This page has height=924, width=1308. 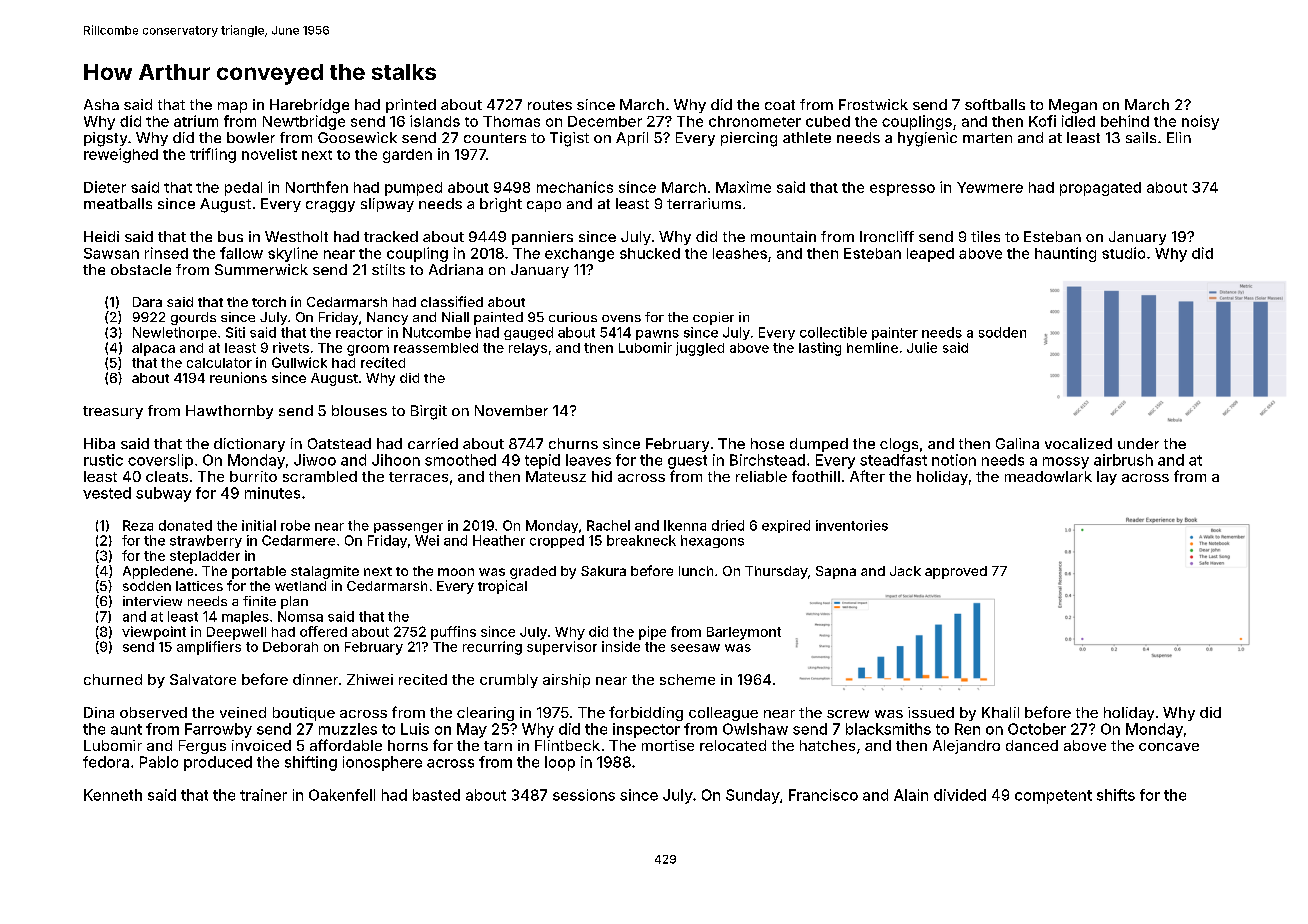 What do you see at coordinates (696, 571) in the page?
I see `lunch` at bounding box center [696, 571].
